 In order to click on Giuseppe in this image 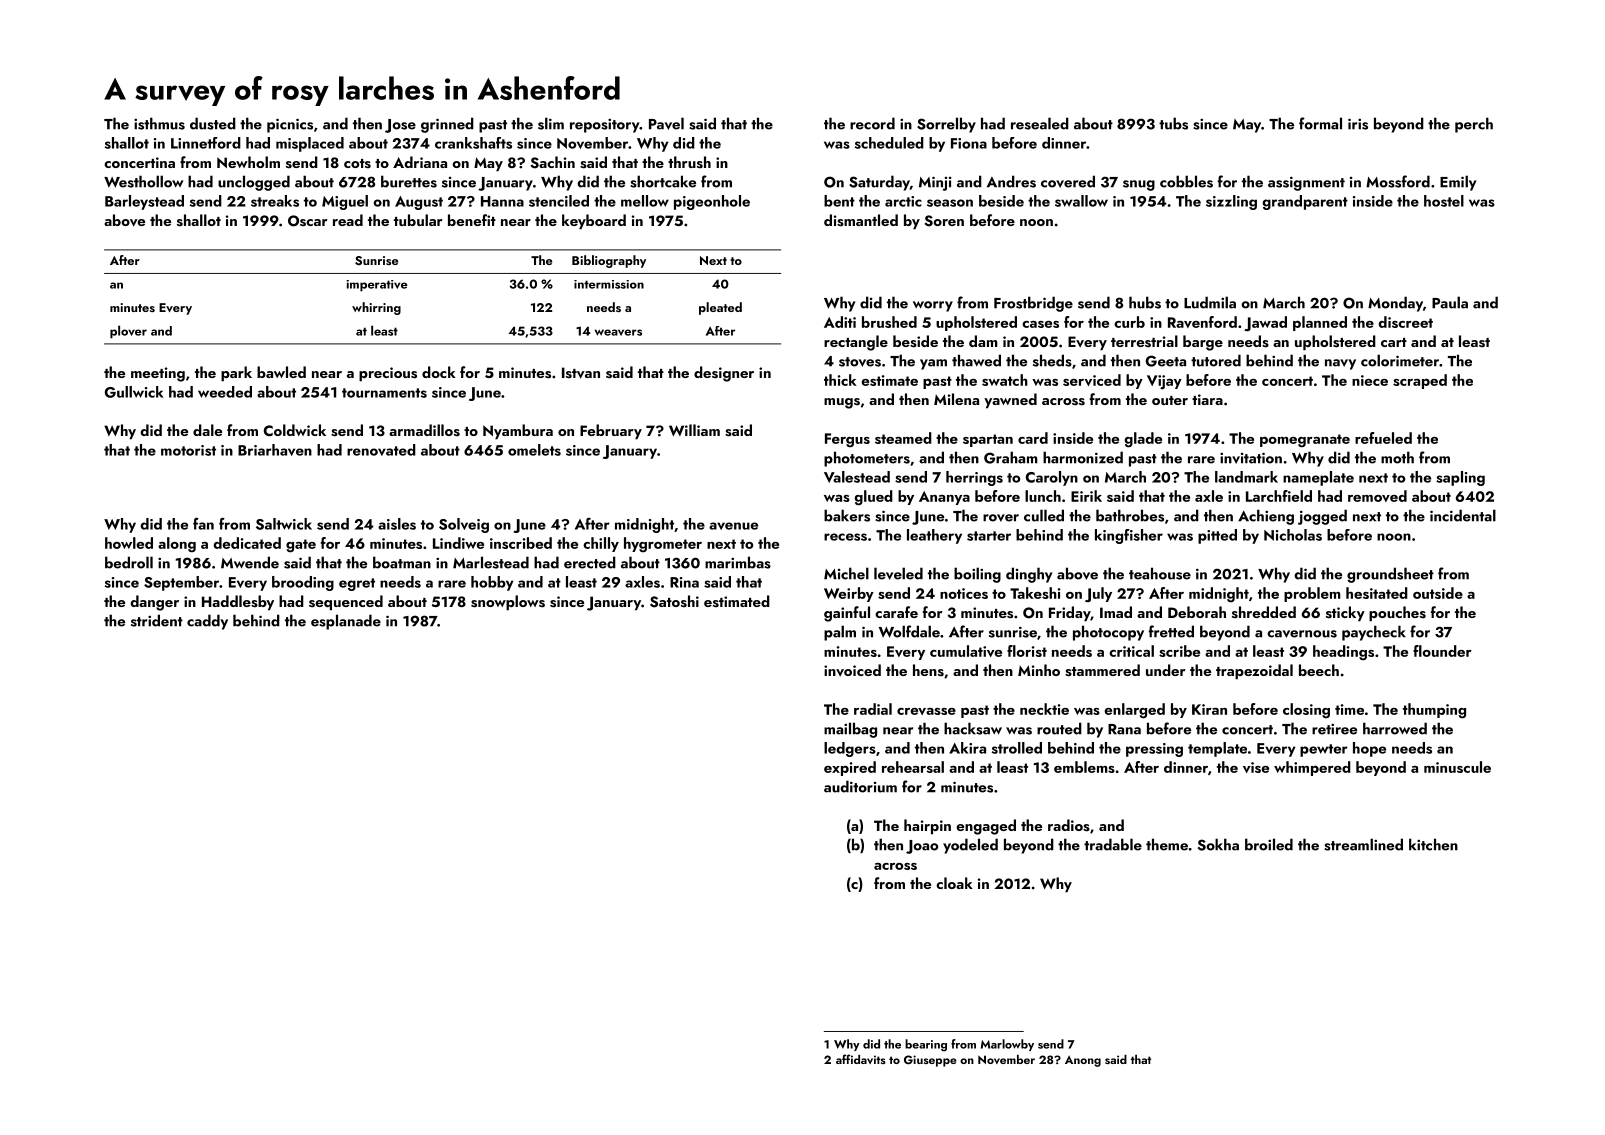, I will do `click(930, 1061)`.
